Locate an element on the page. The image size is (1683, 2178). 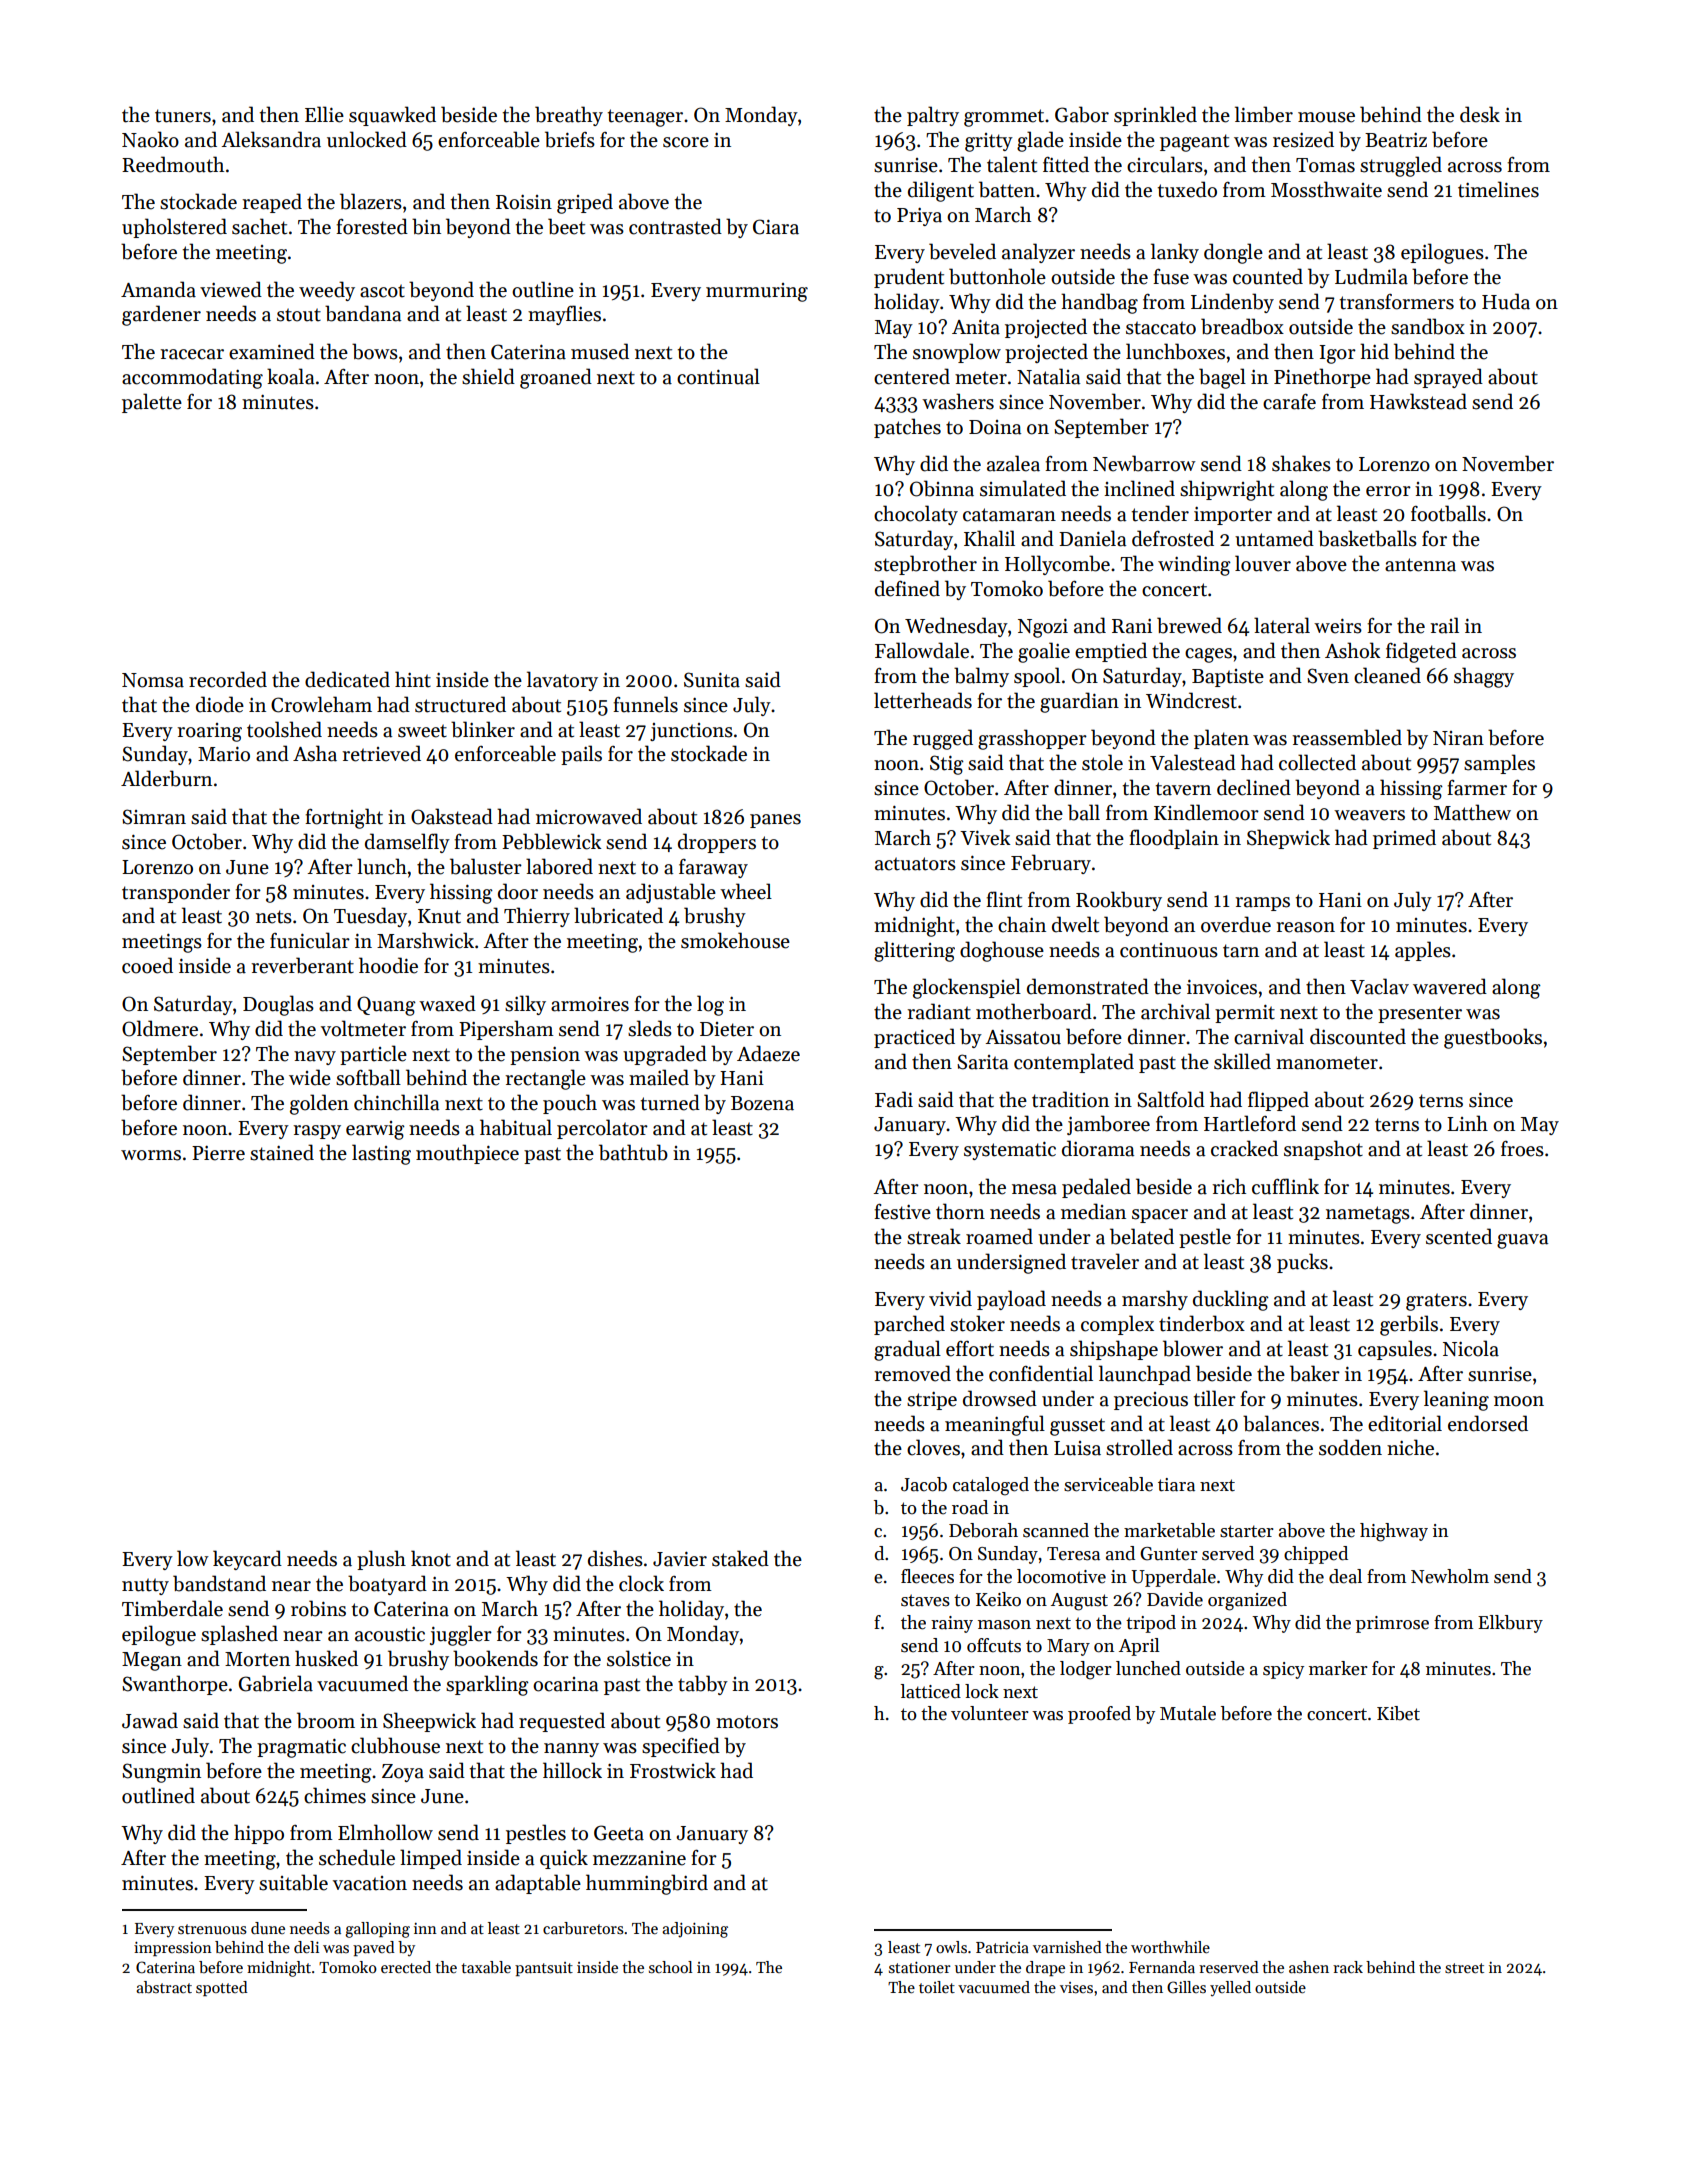
samples is located at coordinates (1499, 764).
